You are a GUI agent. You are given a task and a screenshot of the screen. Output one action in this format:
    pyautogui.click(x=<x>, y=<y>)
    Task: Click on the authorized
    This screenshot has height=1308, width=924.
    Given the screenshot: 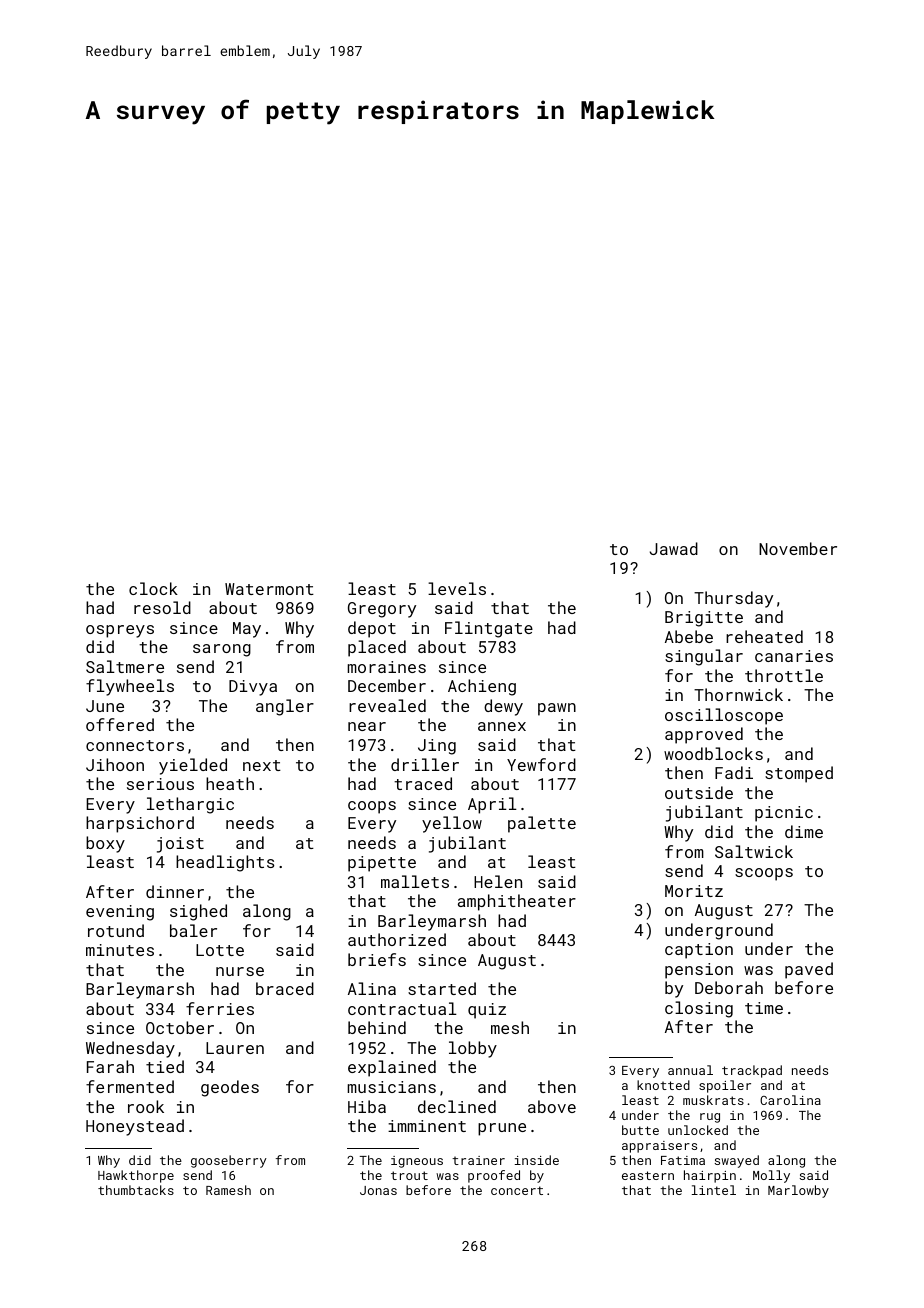 What is the action you would take?
    pyautogui.click(x=397, y=939)
